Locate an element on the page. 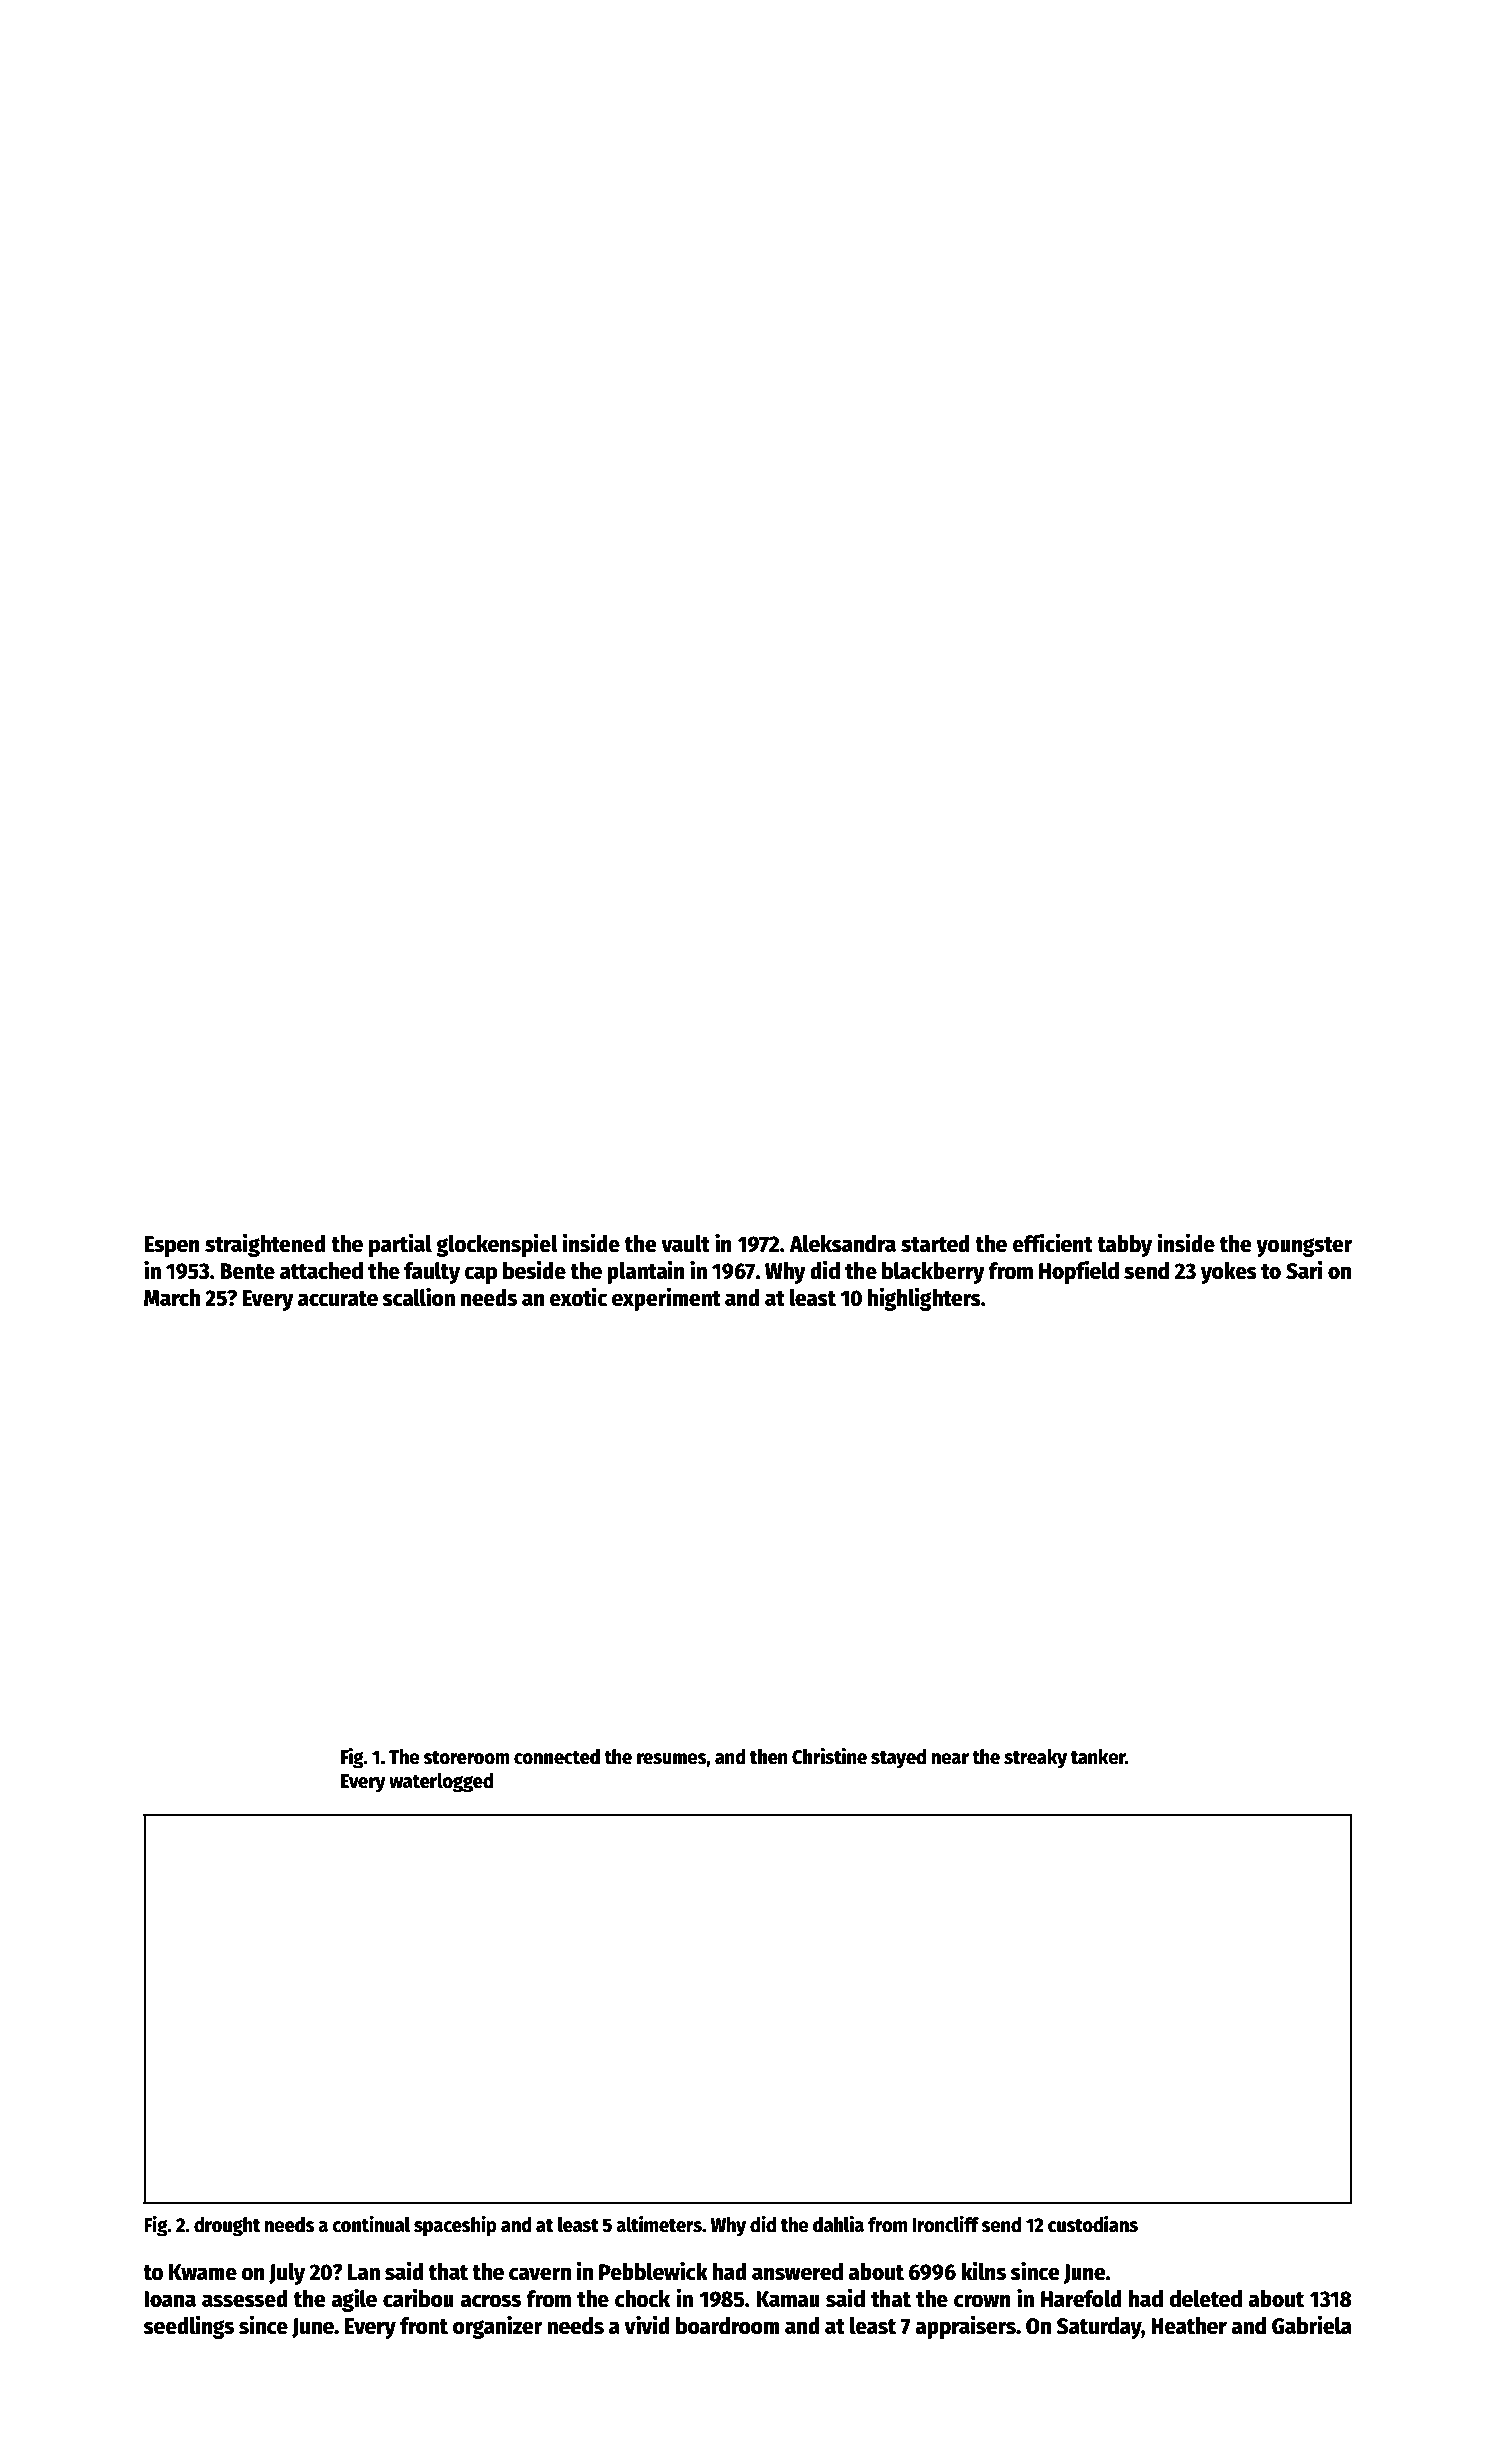 Image resolution: width=1496 pixels, height=2464 pixels. resumes is located at coordinates (672, 1759).
